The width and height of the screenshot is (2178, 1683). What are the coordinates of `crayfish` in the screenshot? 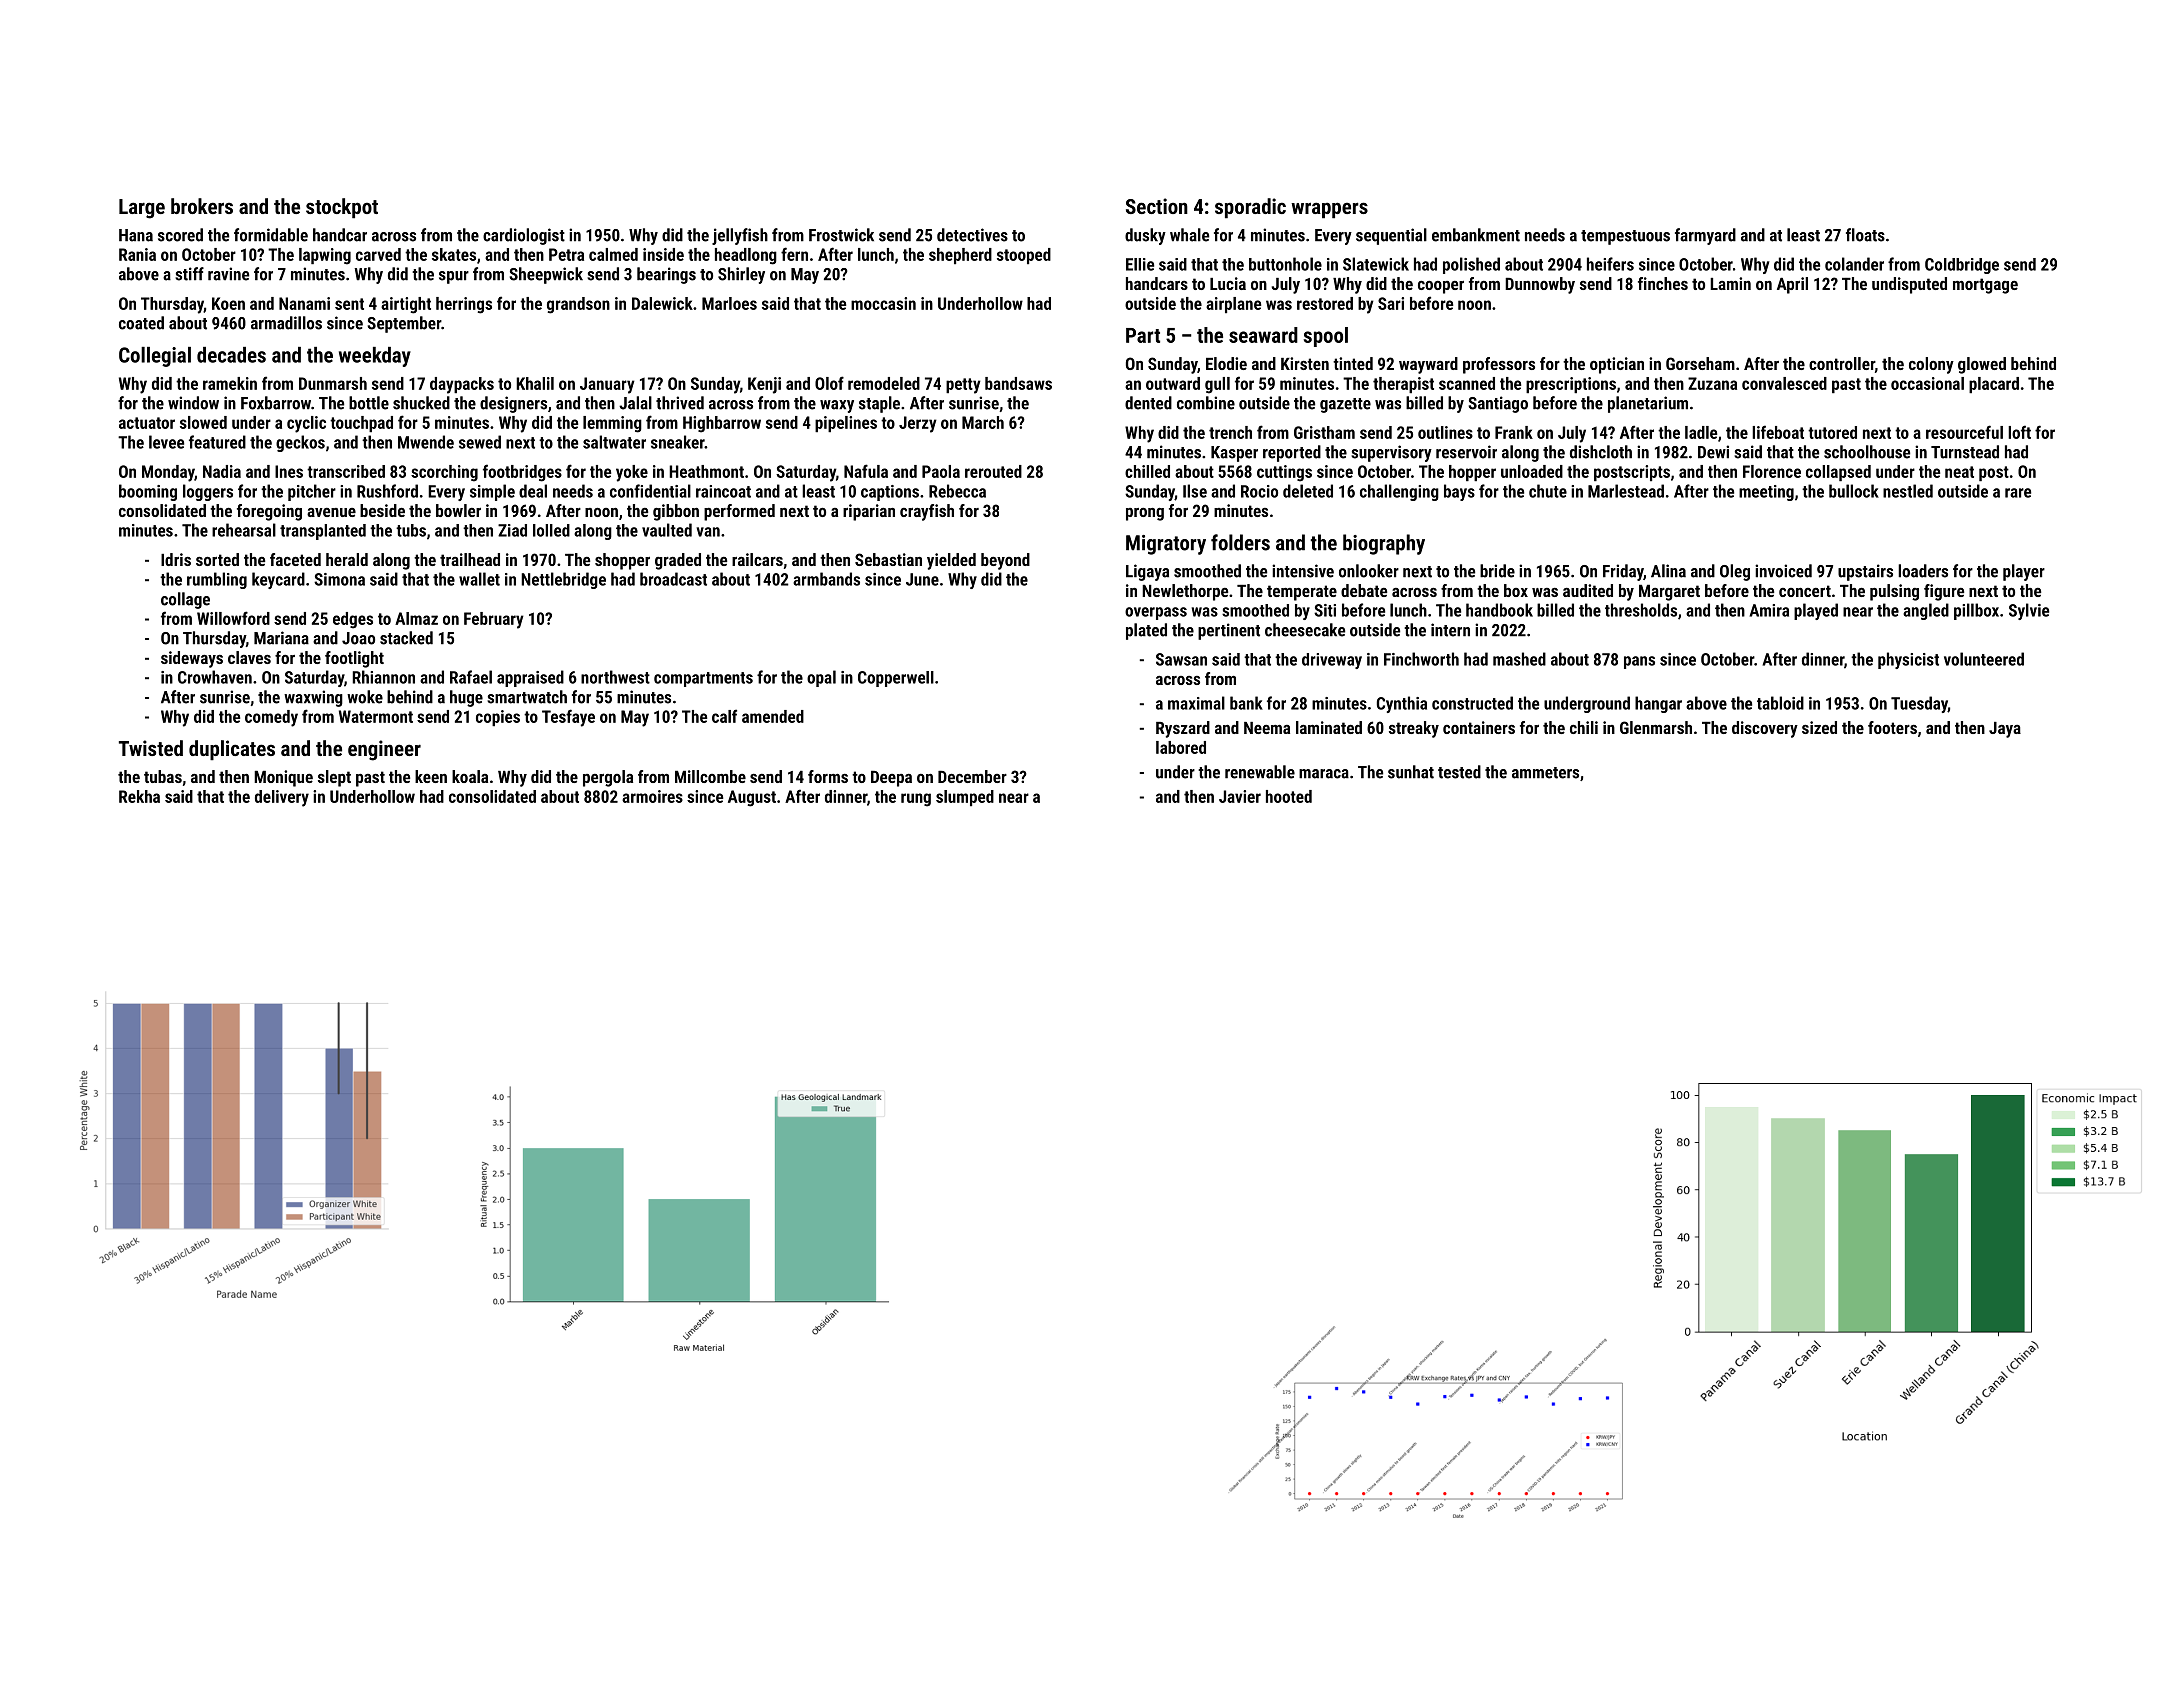 It's located at (927, 512).
